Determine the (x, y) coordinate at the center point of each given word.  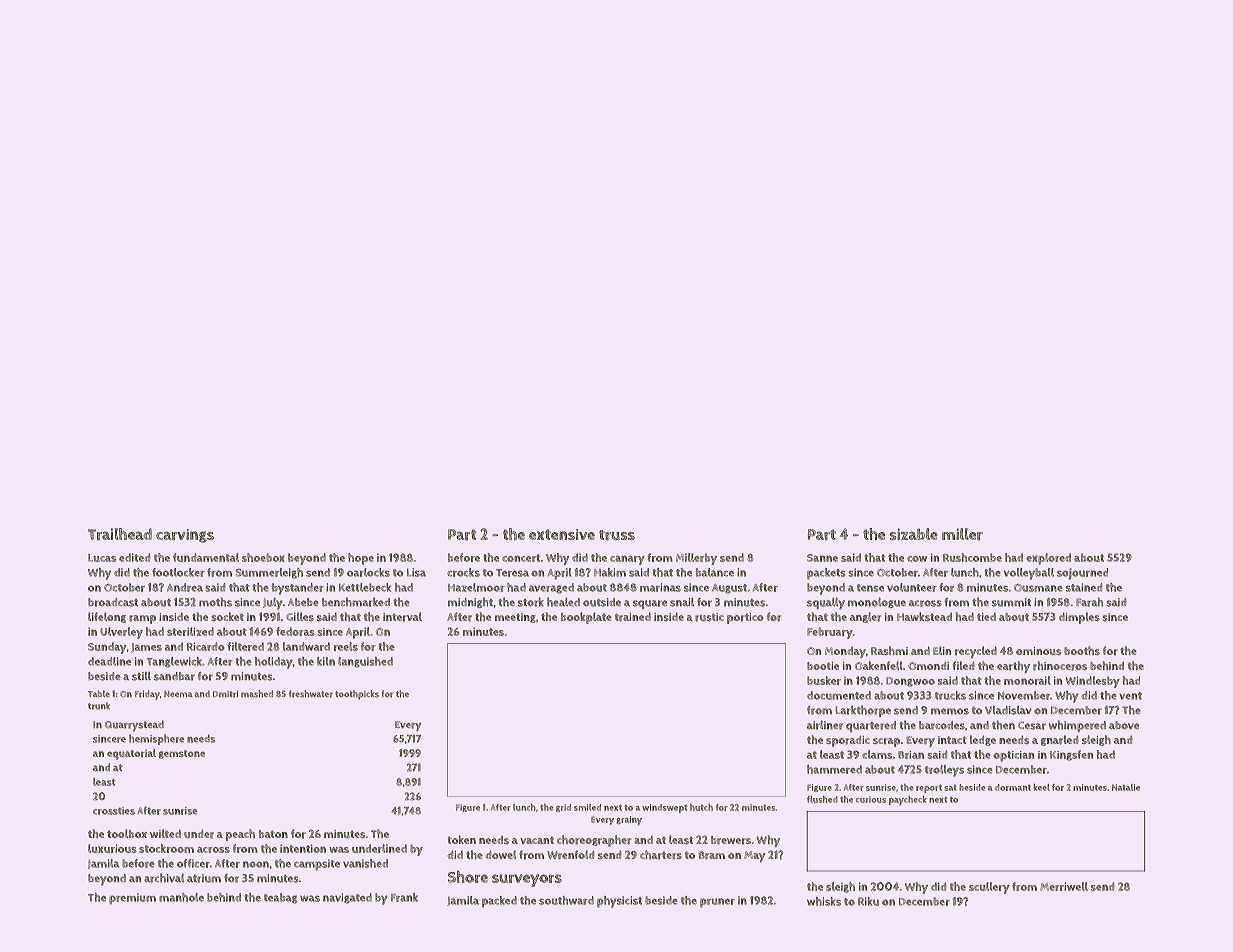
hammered (834, 769)
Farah (1089, 602)
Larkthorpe (863, 711)
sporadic (848, 741)
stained (1084, 587)
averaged (551, 588)
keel (1042, 787)
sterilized (190, 631)
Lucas (102, 558)
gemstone (182, 754)
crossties (114, 811)
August (729, 589)
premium (132, 899)
